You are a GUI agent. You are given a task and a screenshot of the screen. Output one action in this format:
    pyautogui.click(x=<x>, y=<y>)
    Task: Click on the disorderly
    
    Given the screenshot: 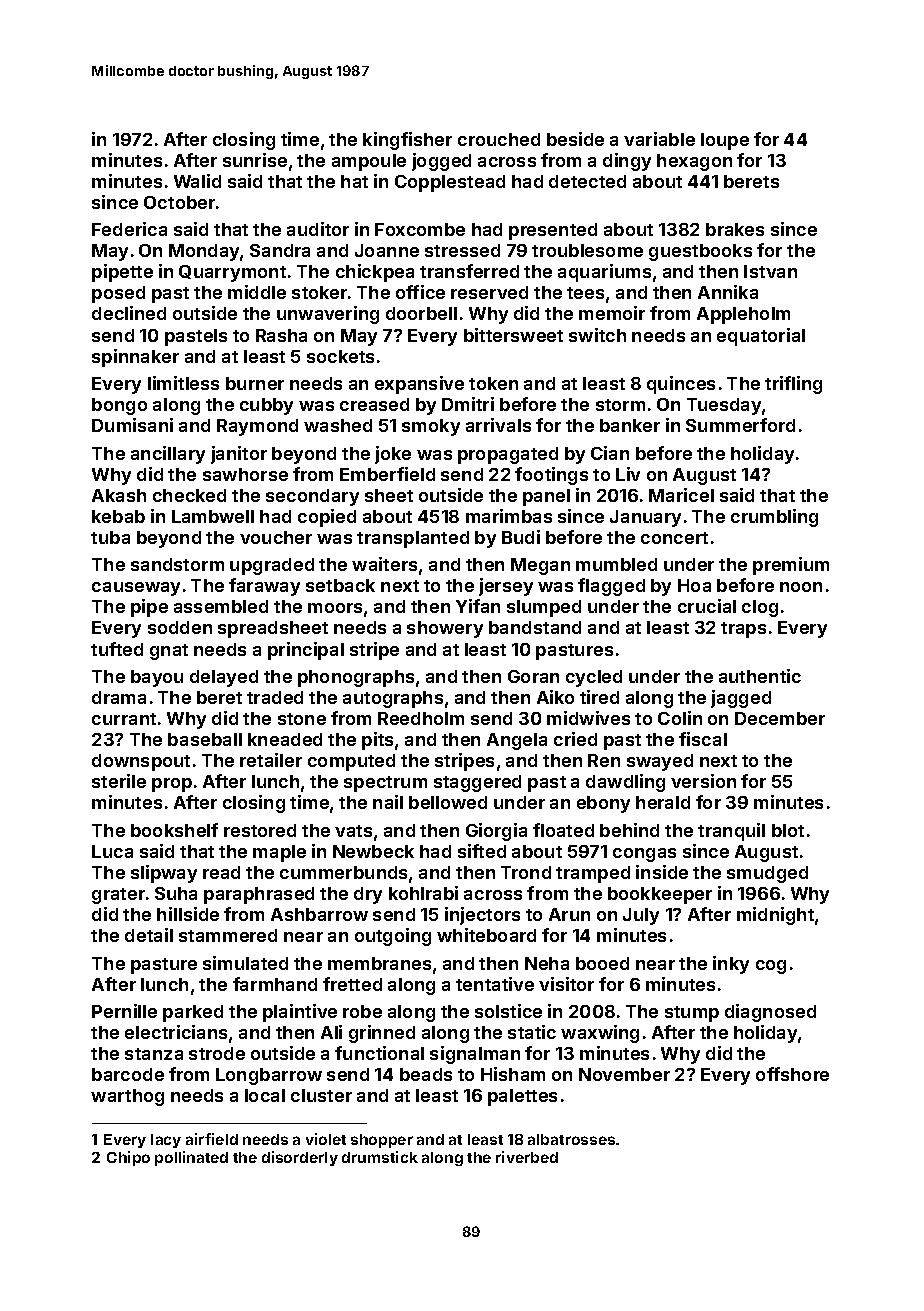 What is the action you would take?
    pyautogui.click(x=300, y=1158)
